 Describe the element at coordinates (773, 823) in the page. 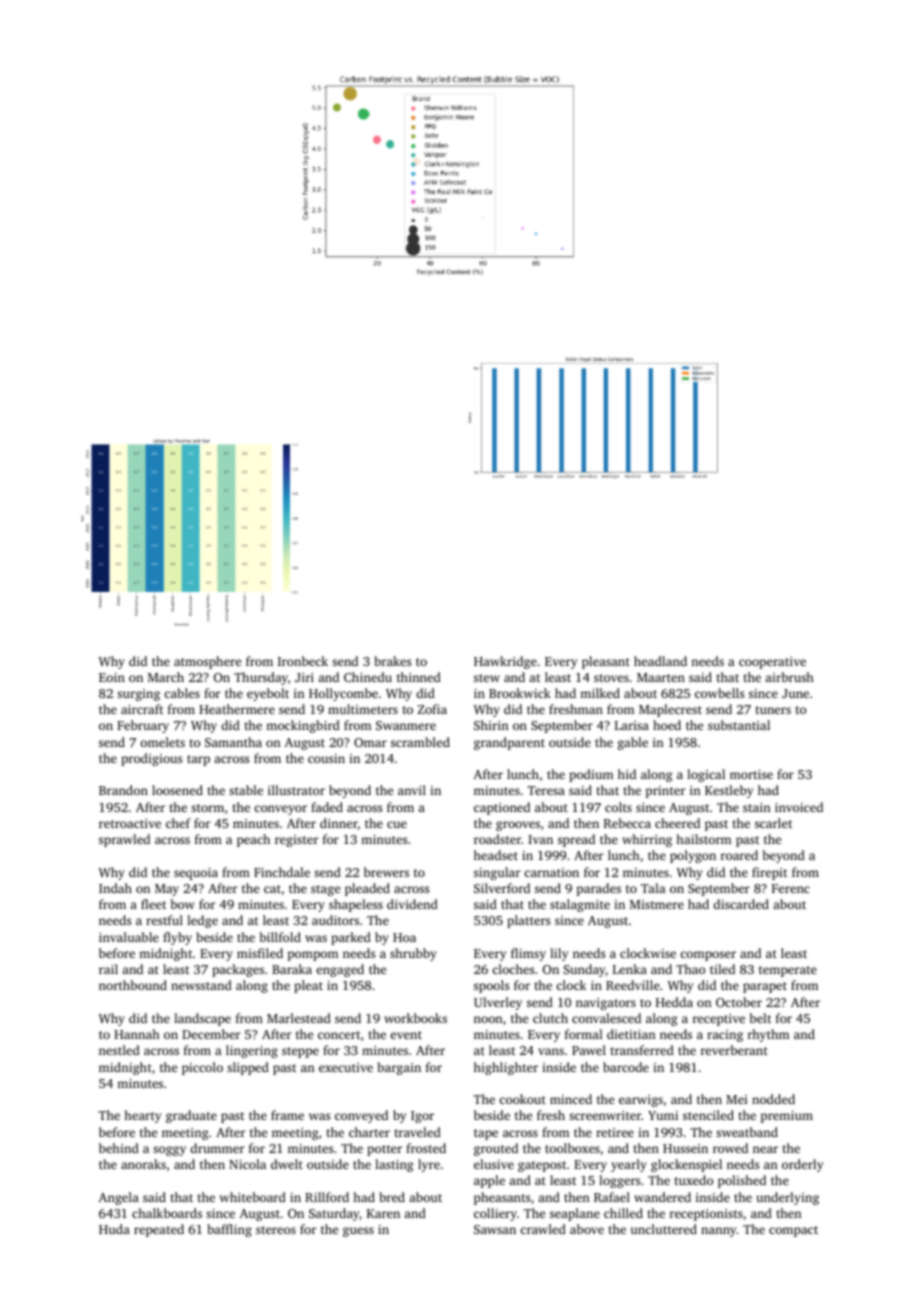

I see `scarlet` at that location.
